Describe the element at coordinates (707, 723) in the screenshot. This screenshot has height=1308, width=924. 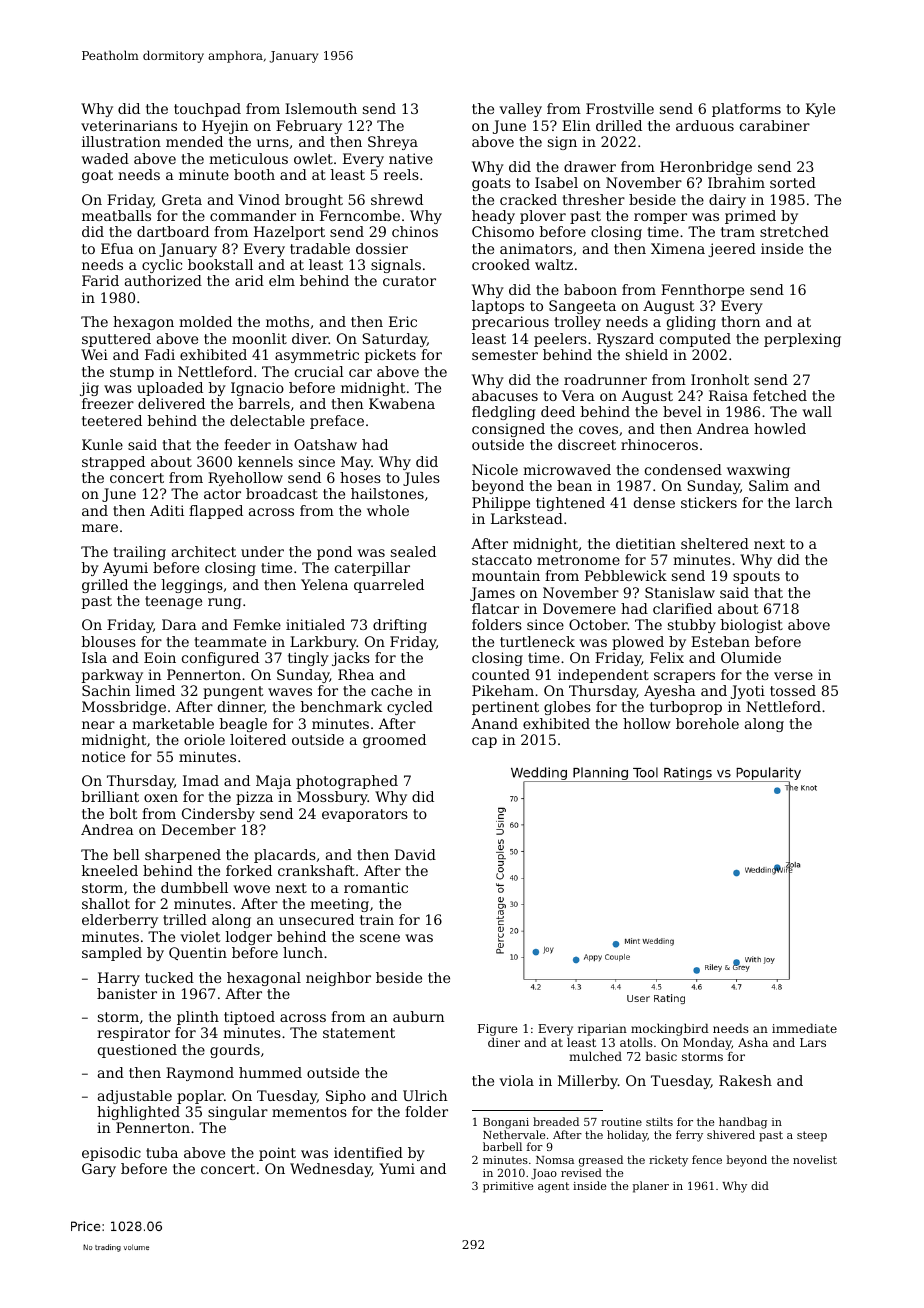
I see `borehole` at that location.
